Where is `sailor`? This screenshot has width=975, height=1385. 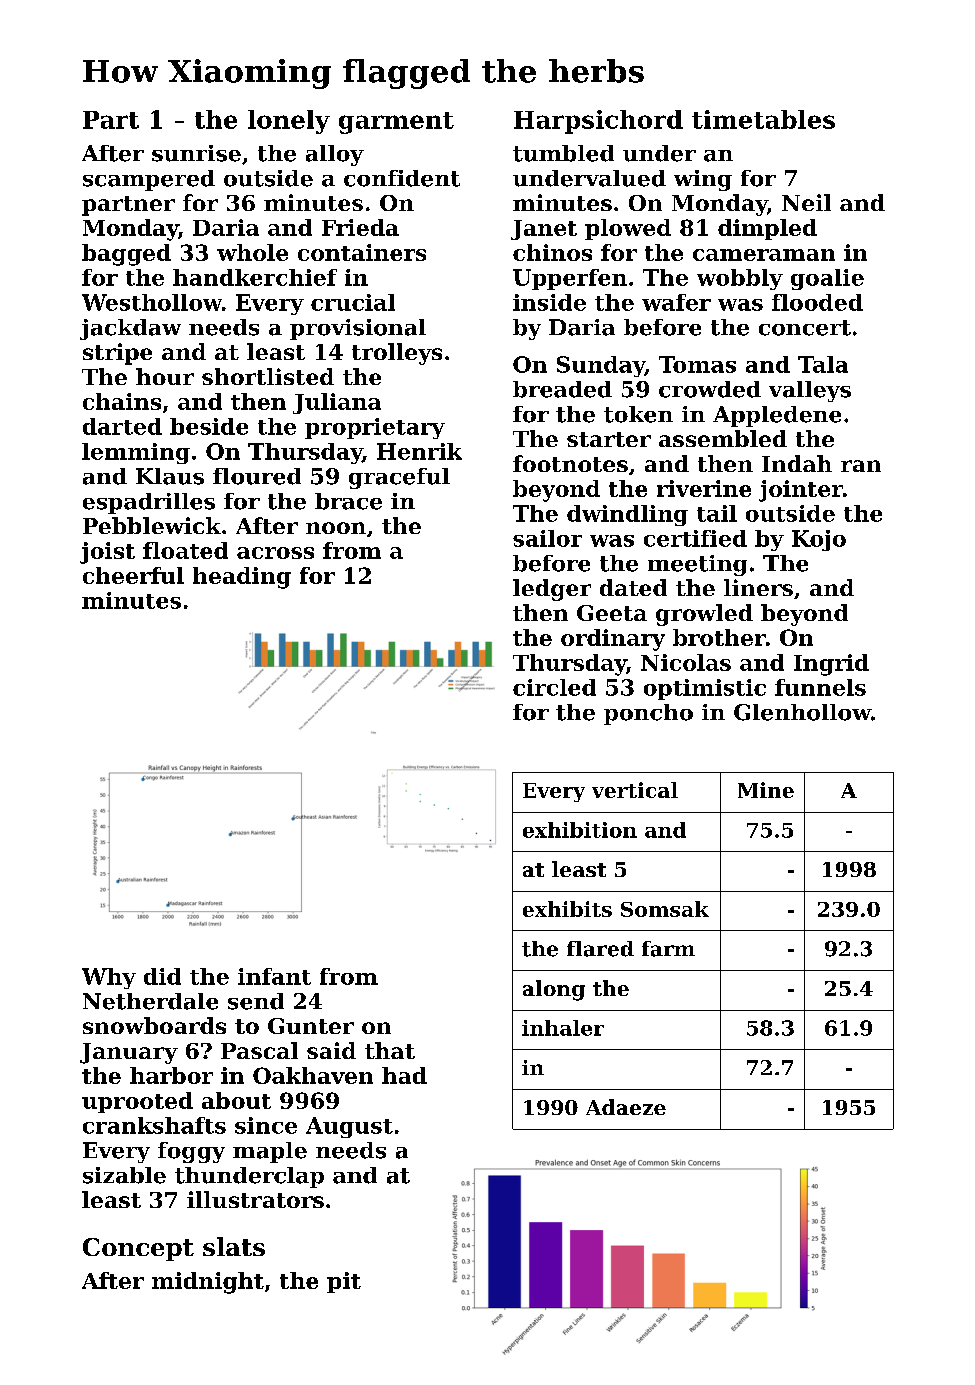 sailor is located at coordinates (547, 538).
